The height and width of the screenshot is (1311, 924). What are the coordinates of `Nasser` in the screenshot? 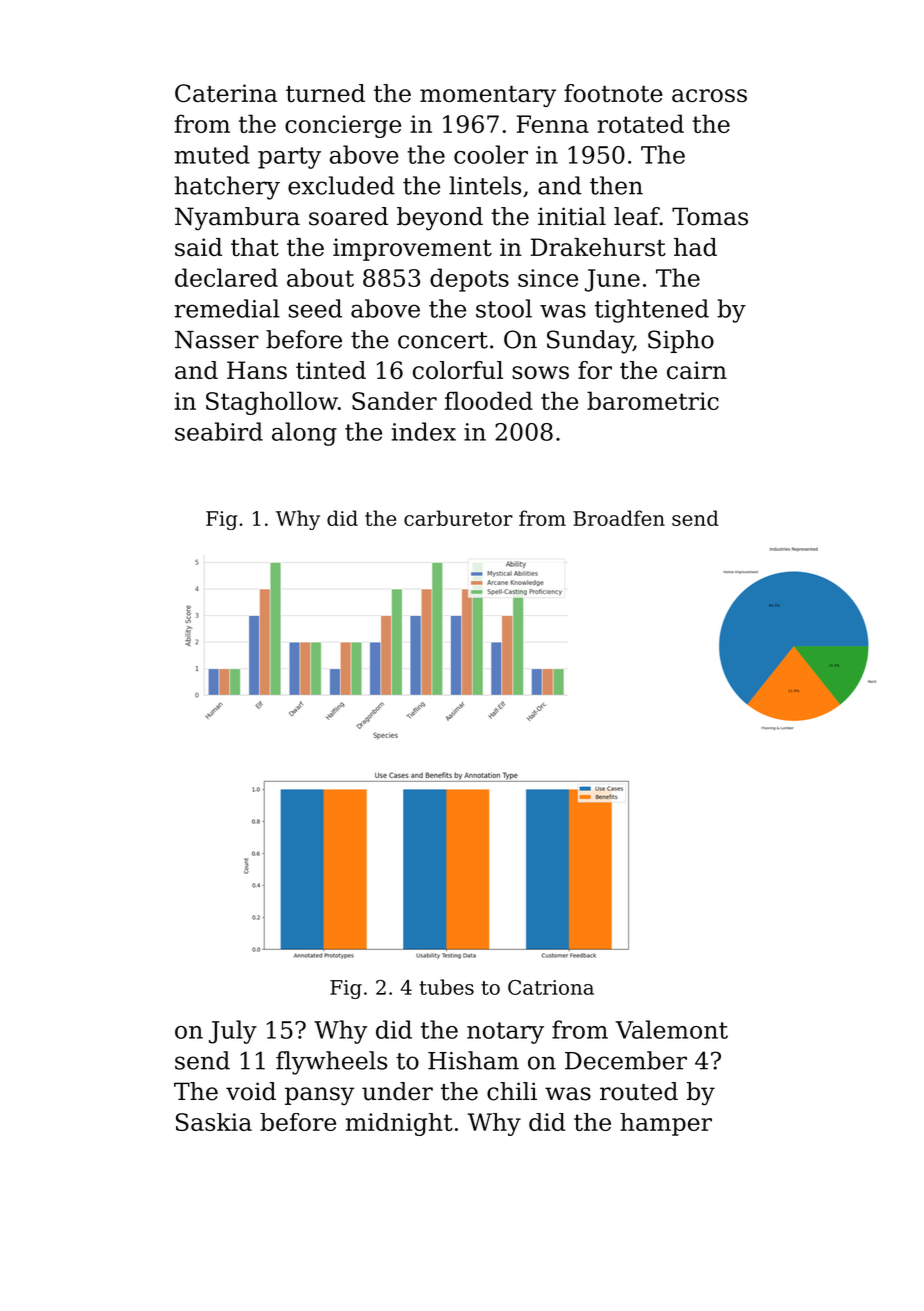 It's located at (217, 340).
